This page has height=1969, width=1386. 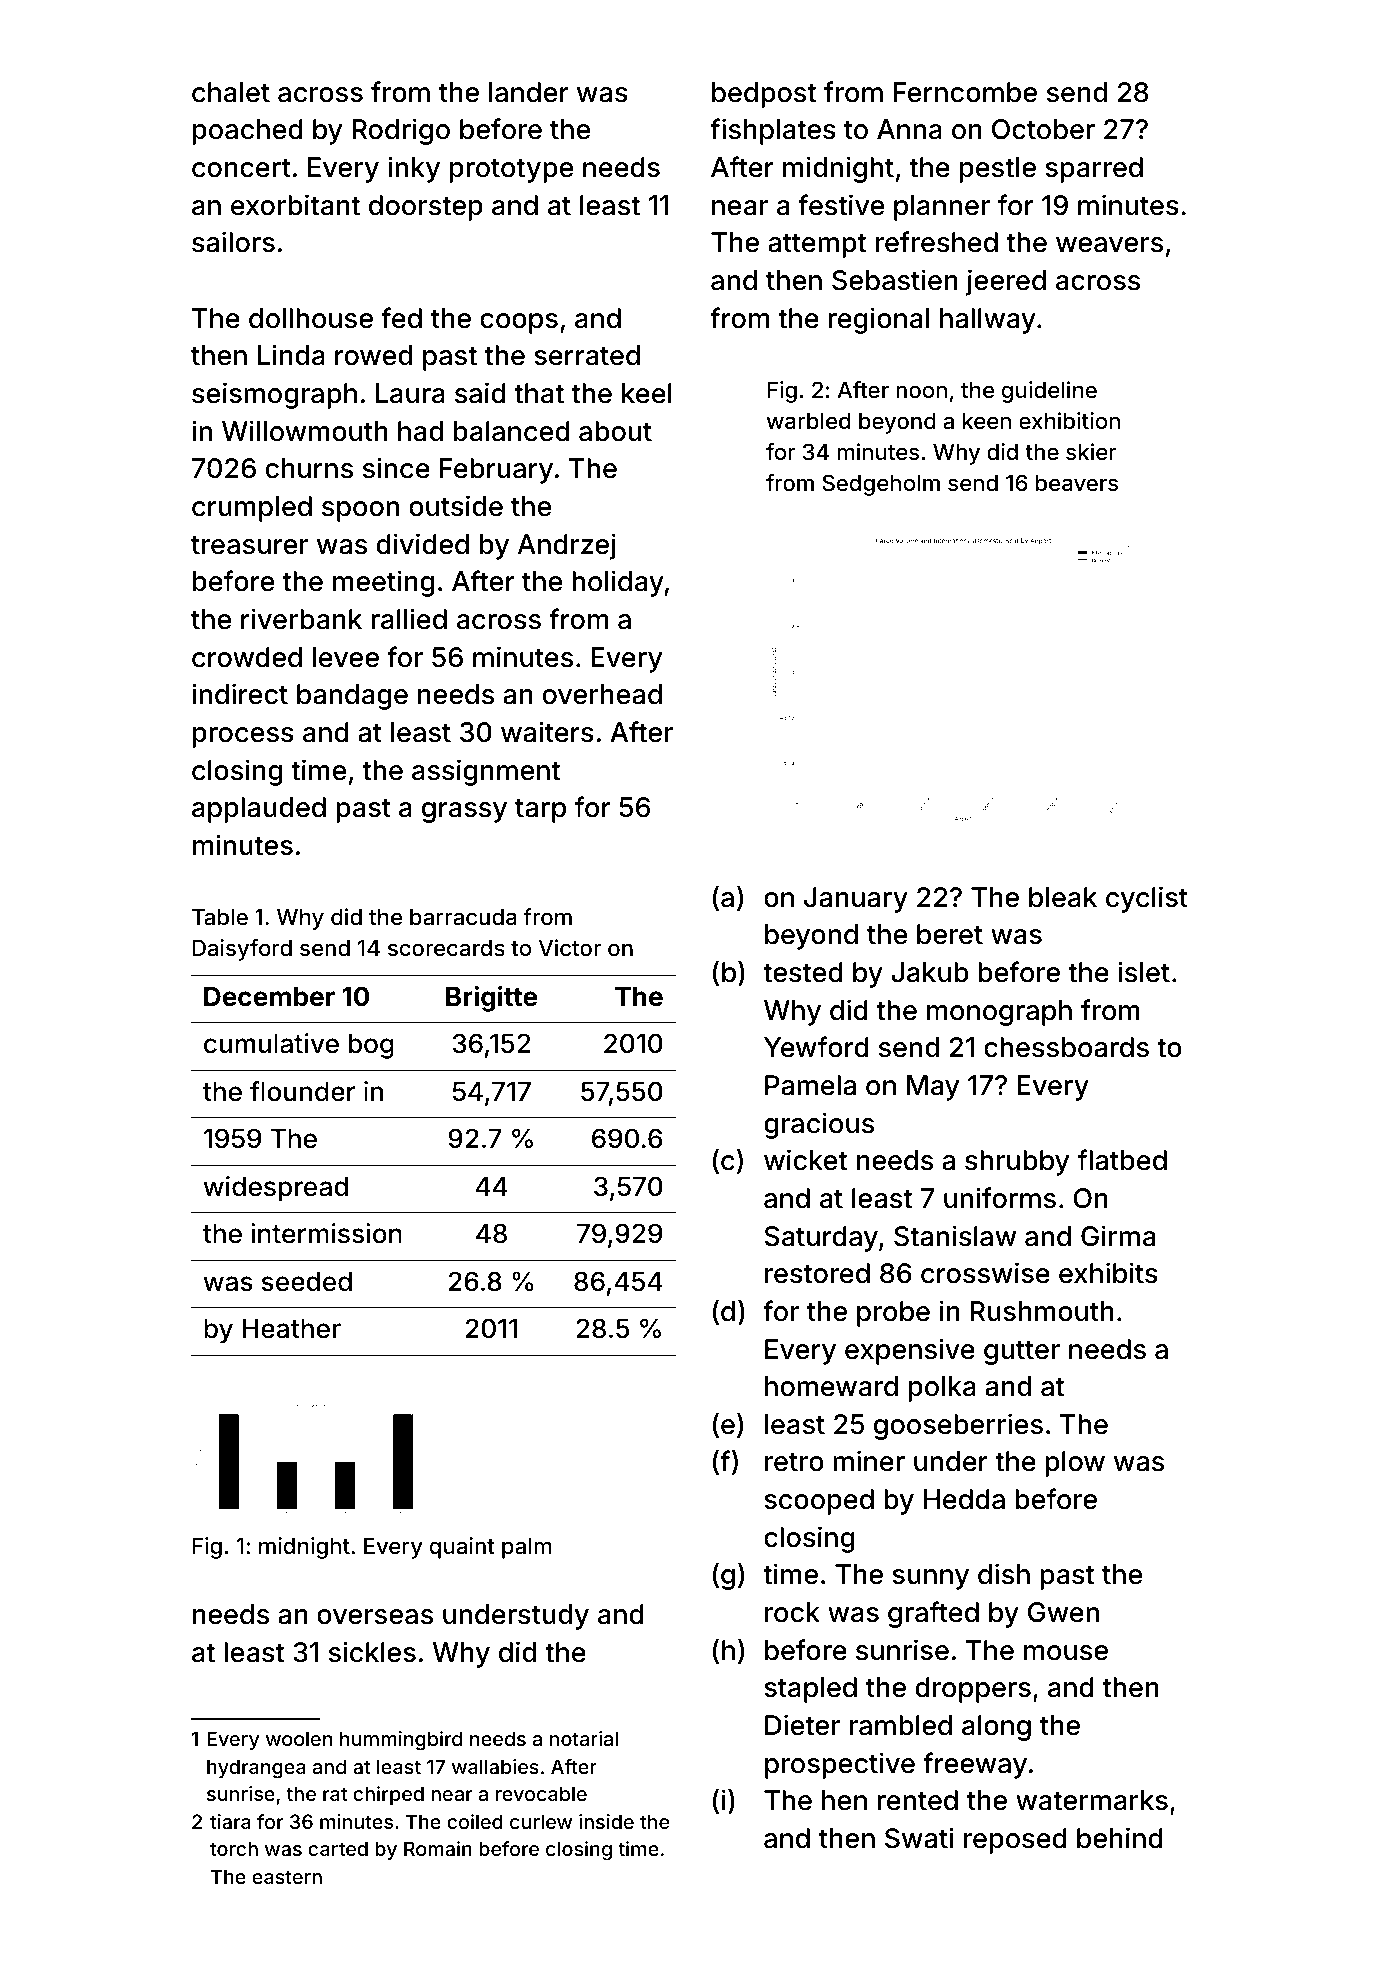 I want to click on bleak, so click(x=1063, y=897).
